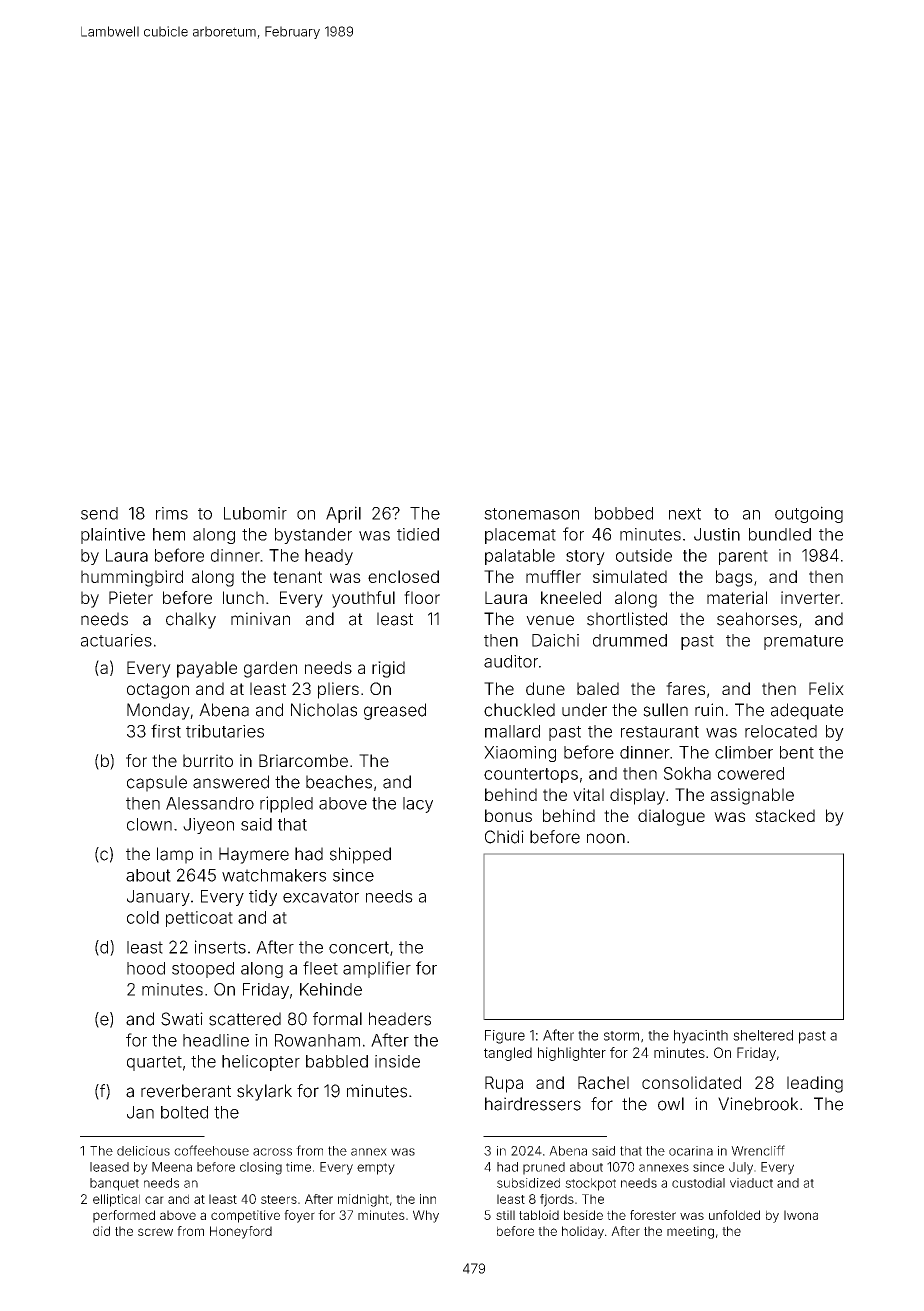 The width and height of the screenshot is (924, 1311). I want to click on screw, so click(155, 1232).
